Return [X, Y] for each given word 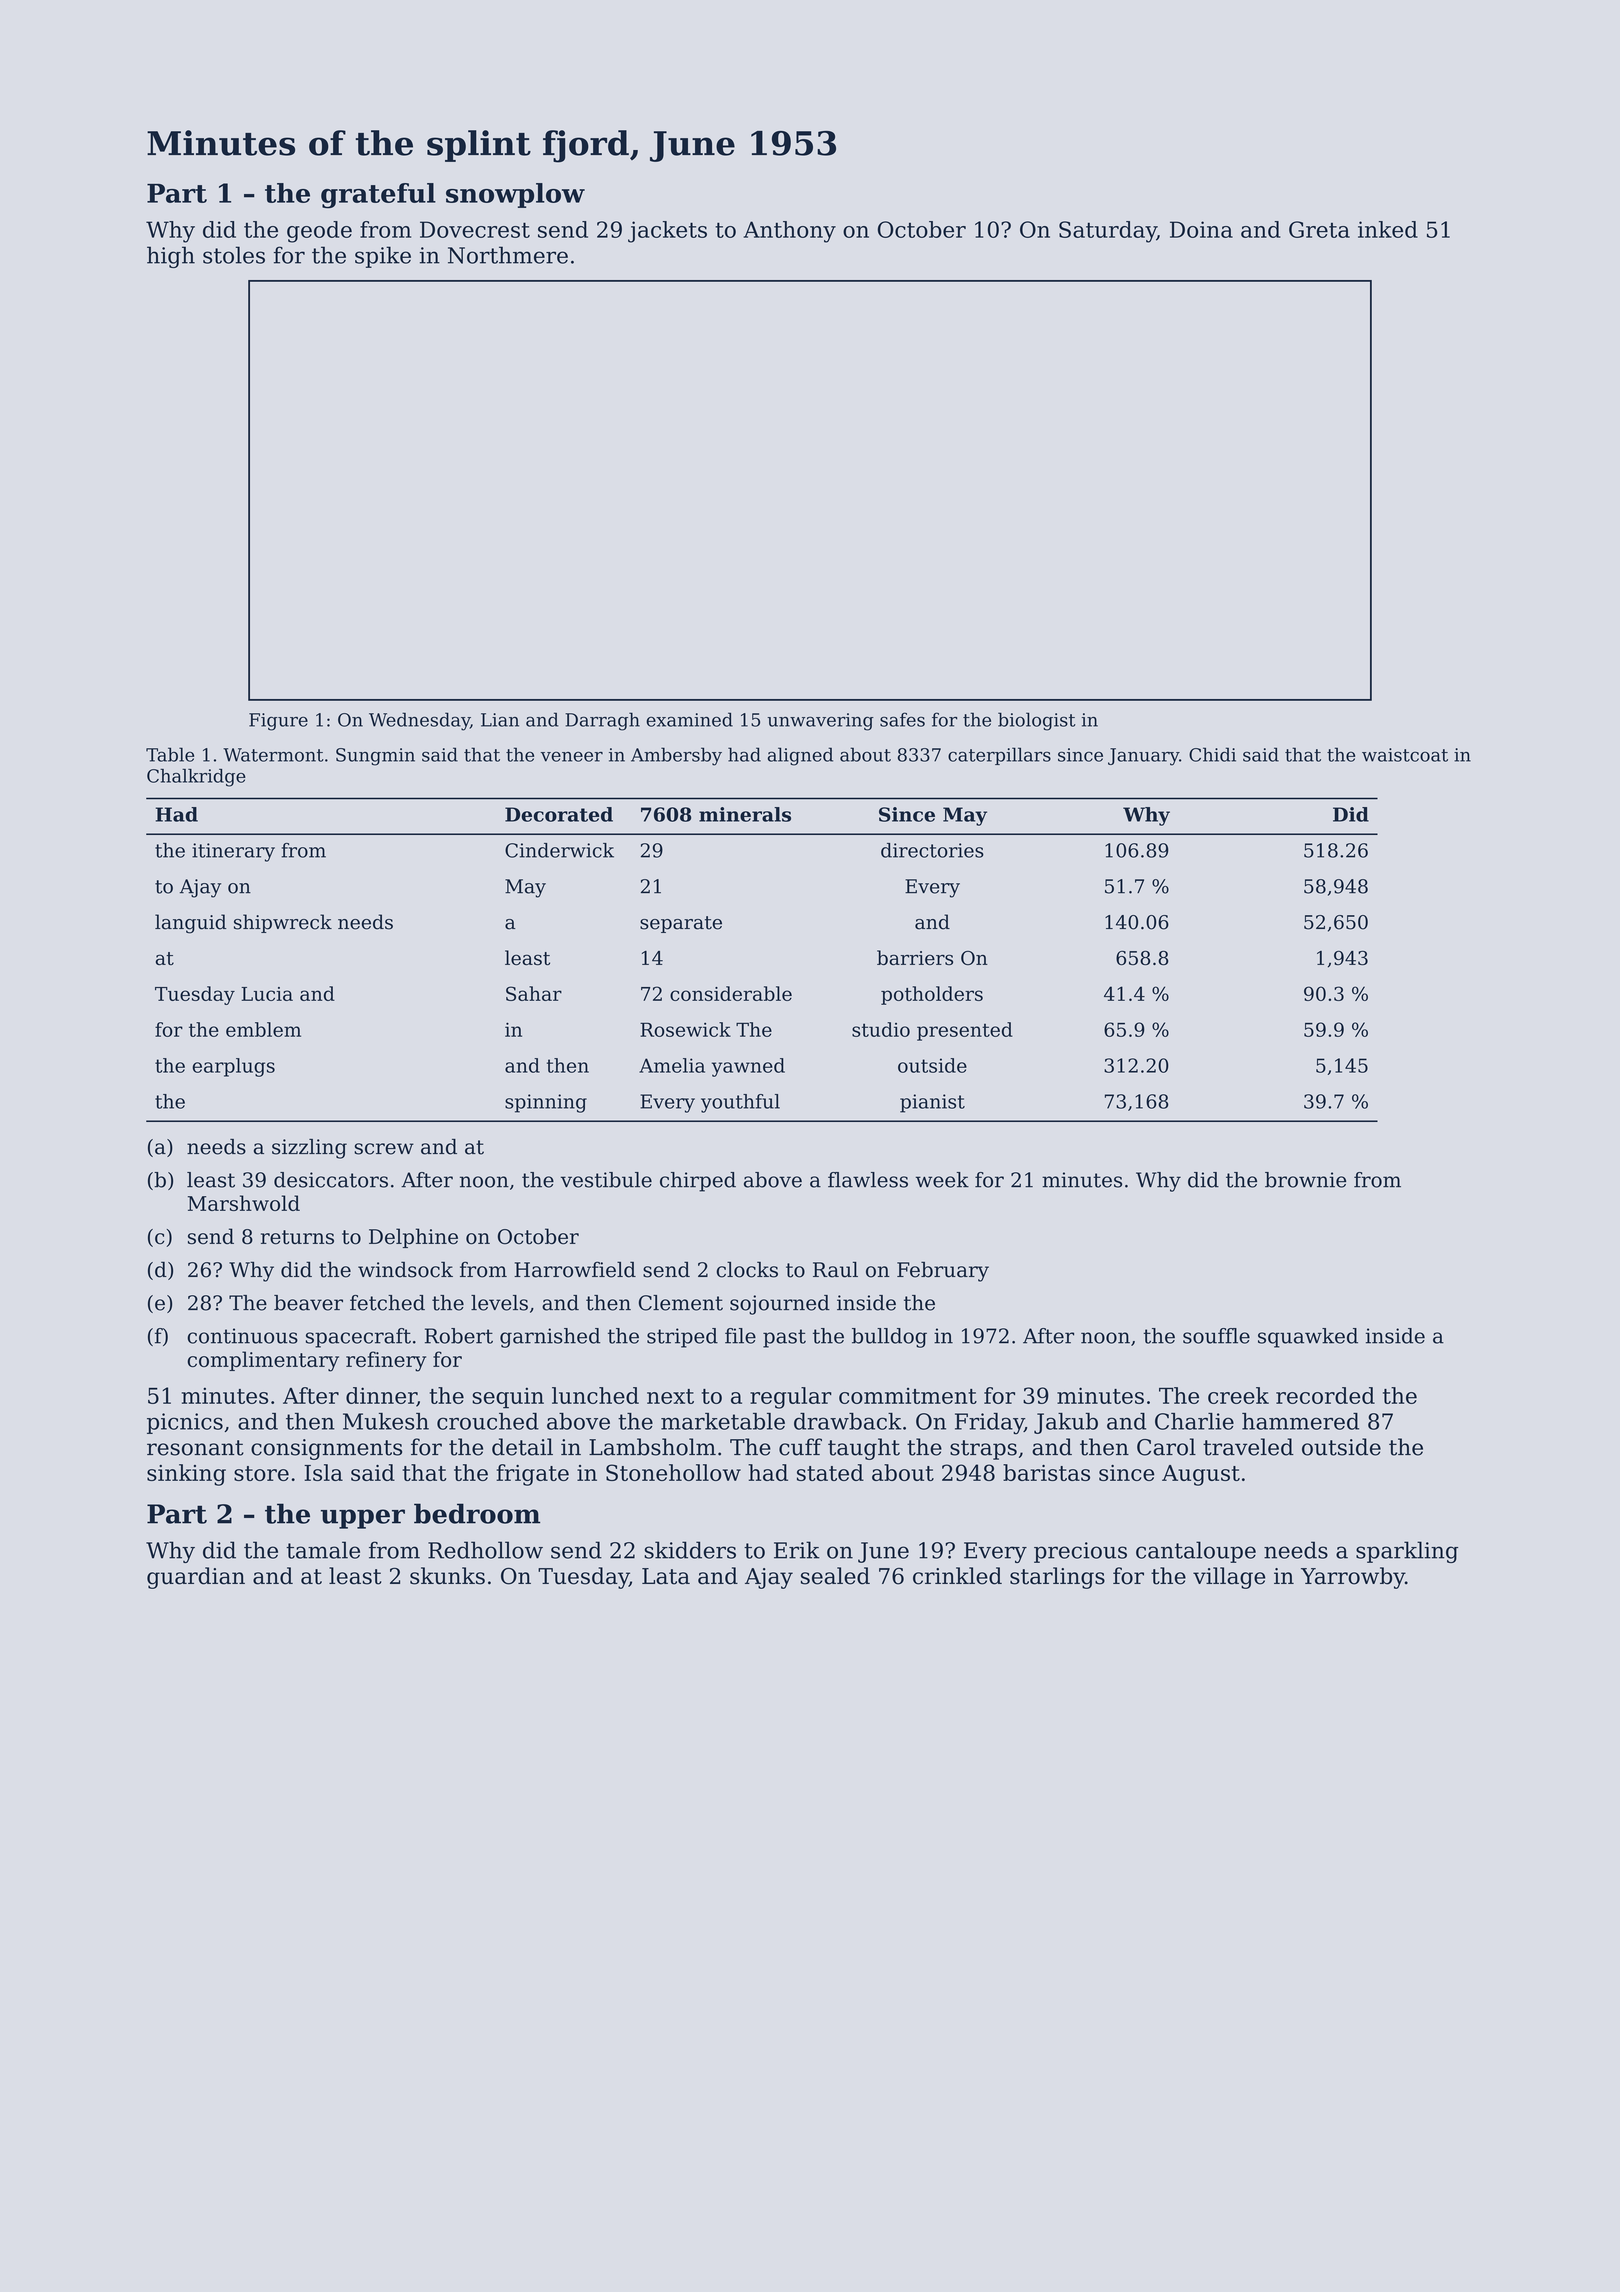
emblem [263, 1029]
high [171, 257]
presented [965, 1031]
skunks [447, 1576]
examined [689, 719]
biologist [1037, 721]
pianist [932, 1103]
